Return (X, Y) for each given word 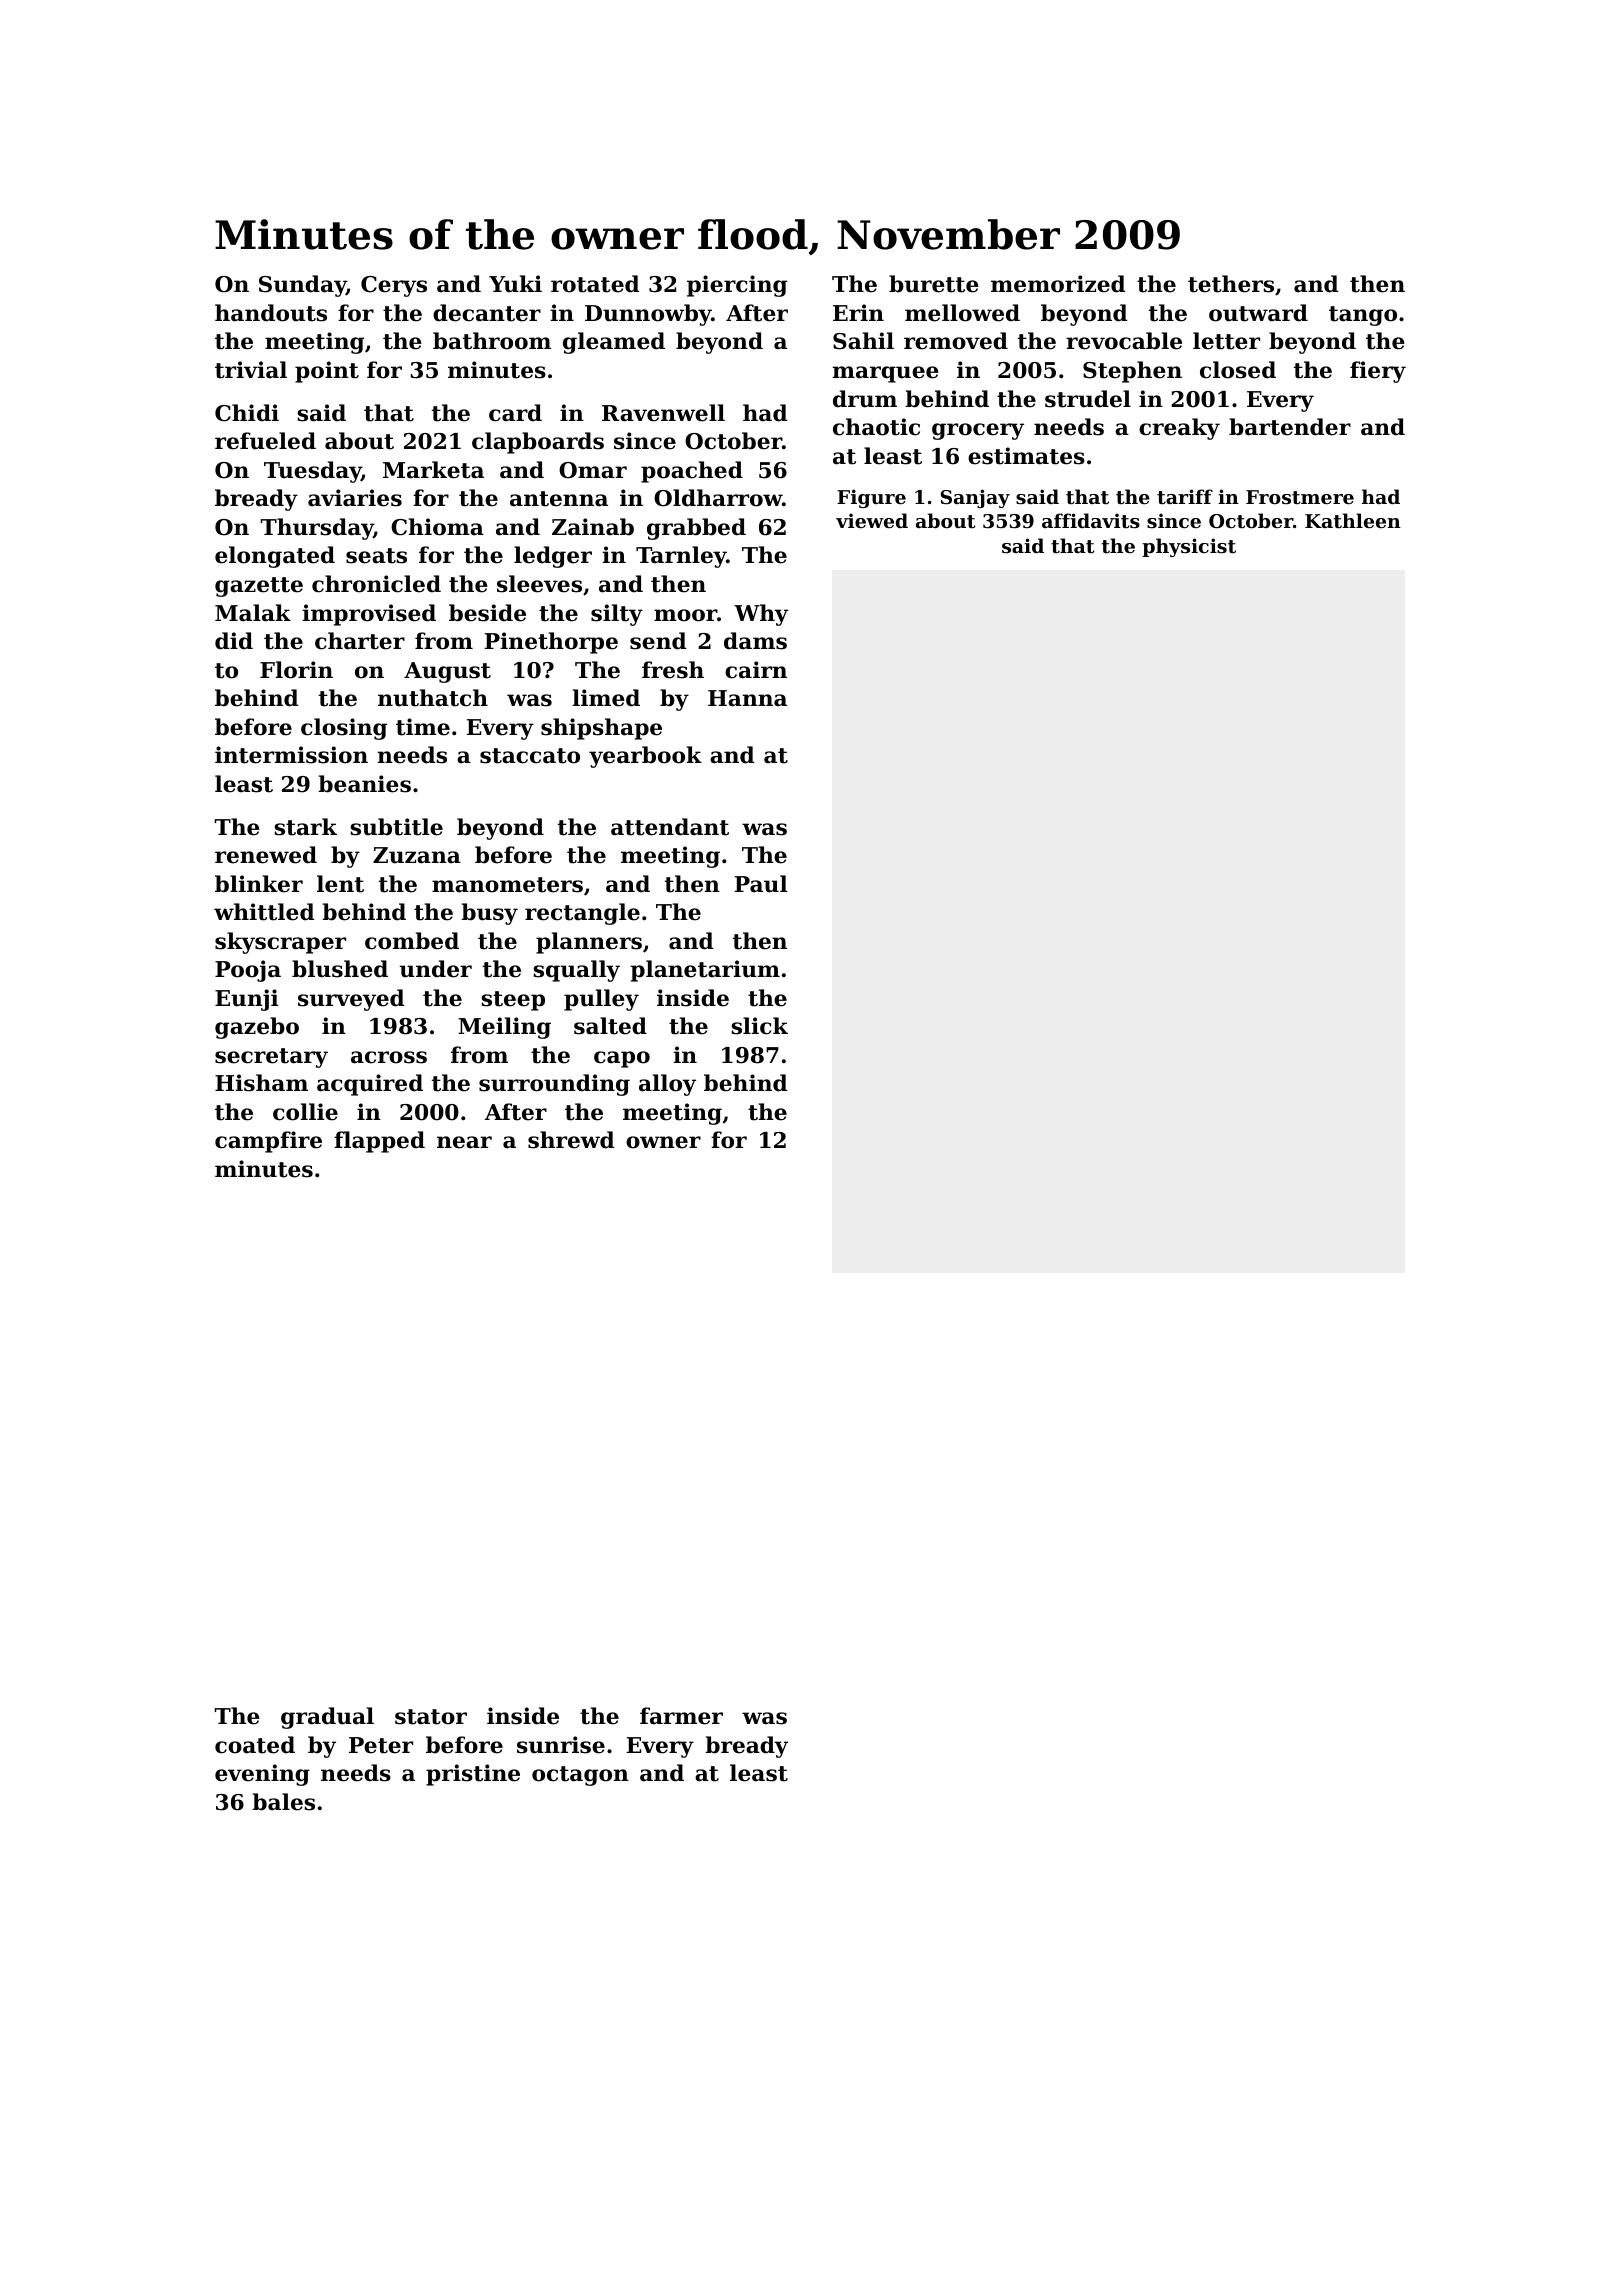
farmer (681, 1716)
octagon (580, 1776)
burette (934, 284)
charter (360, 641)
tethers (1231, 284)
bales (283, 1802)
